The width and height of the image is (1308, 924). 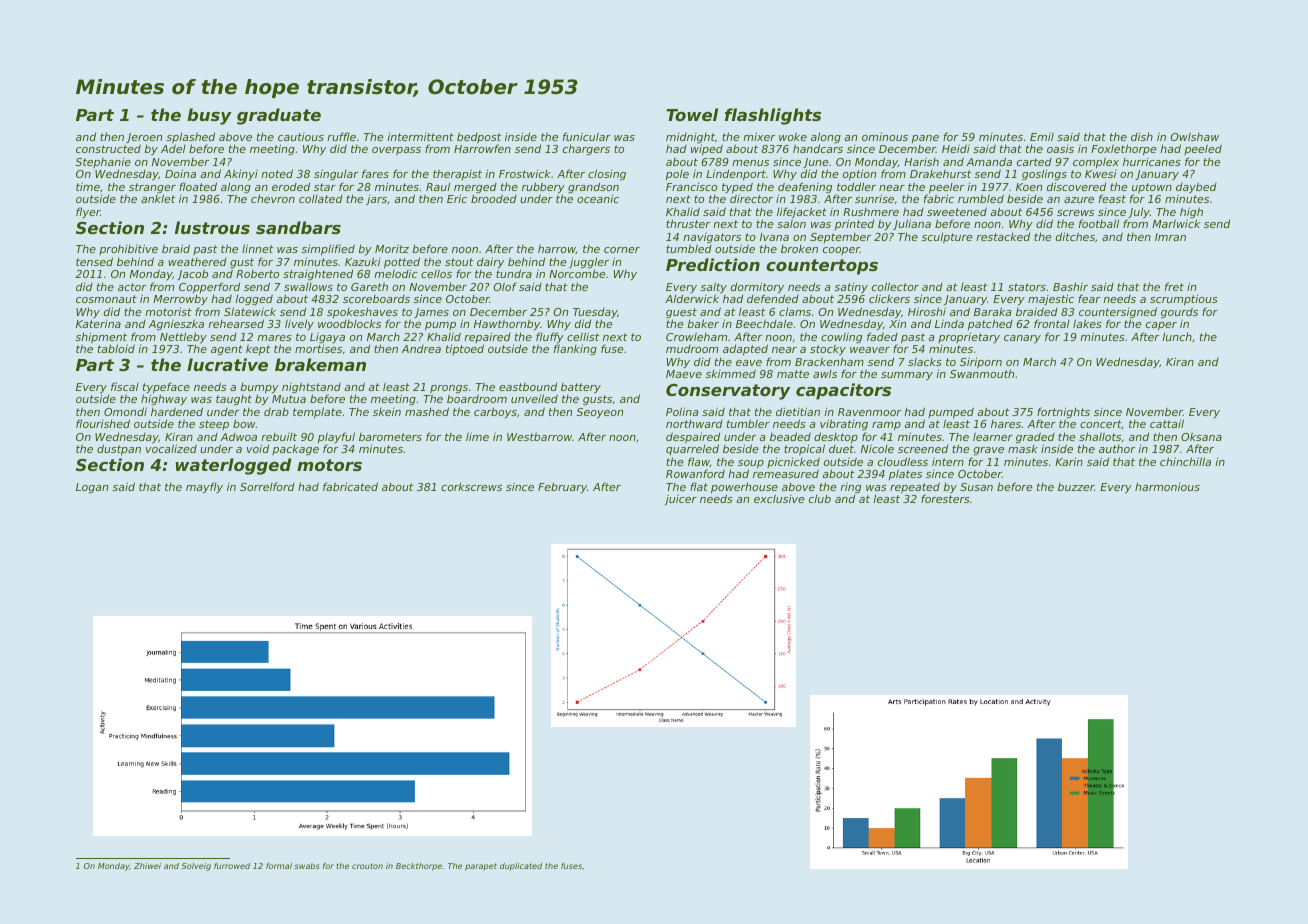 What do you see at coordinates (267, 486) in the image?
I see `Sorrelford` at bounding box center [267, 486].
